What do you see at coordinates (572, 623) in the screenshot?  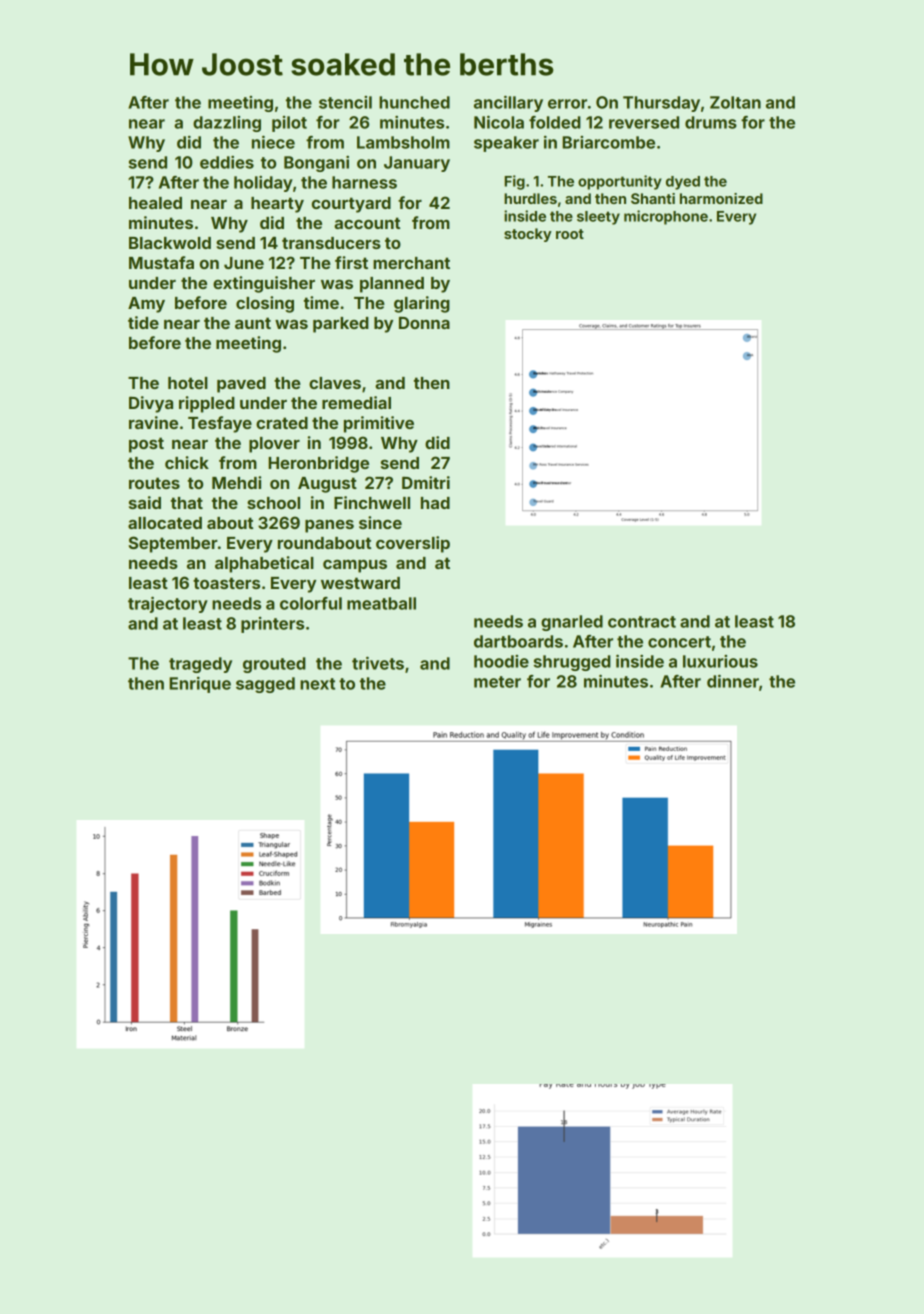 I see `gnarled` at bounding box center [572, 623].
